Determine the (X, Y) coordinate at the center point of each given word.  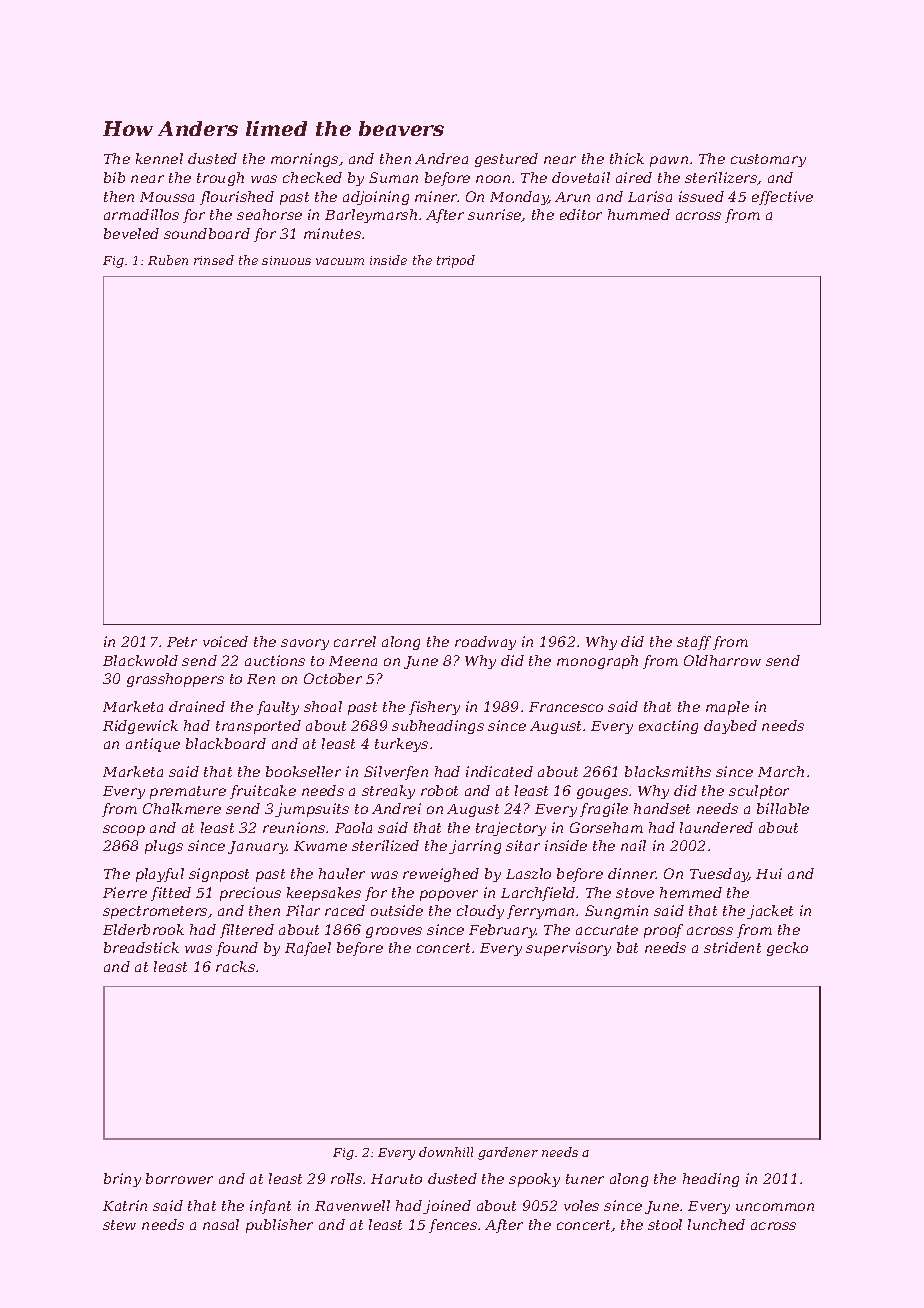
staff (694, 643)
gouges (602, 793)
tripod (456, 261)
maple (727, 708)
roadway (485, 643)
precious (250, 894)
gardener (508, 1153)
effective (782, 198)
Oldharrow (722, 660)
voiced (225, 641)
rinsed (214, 260)
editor (581, 214)
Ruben (168, 260)
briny (122, 1180)
